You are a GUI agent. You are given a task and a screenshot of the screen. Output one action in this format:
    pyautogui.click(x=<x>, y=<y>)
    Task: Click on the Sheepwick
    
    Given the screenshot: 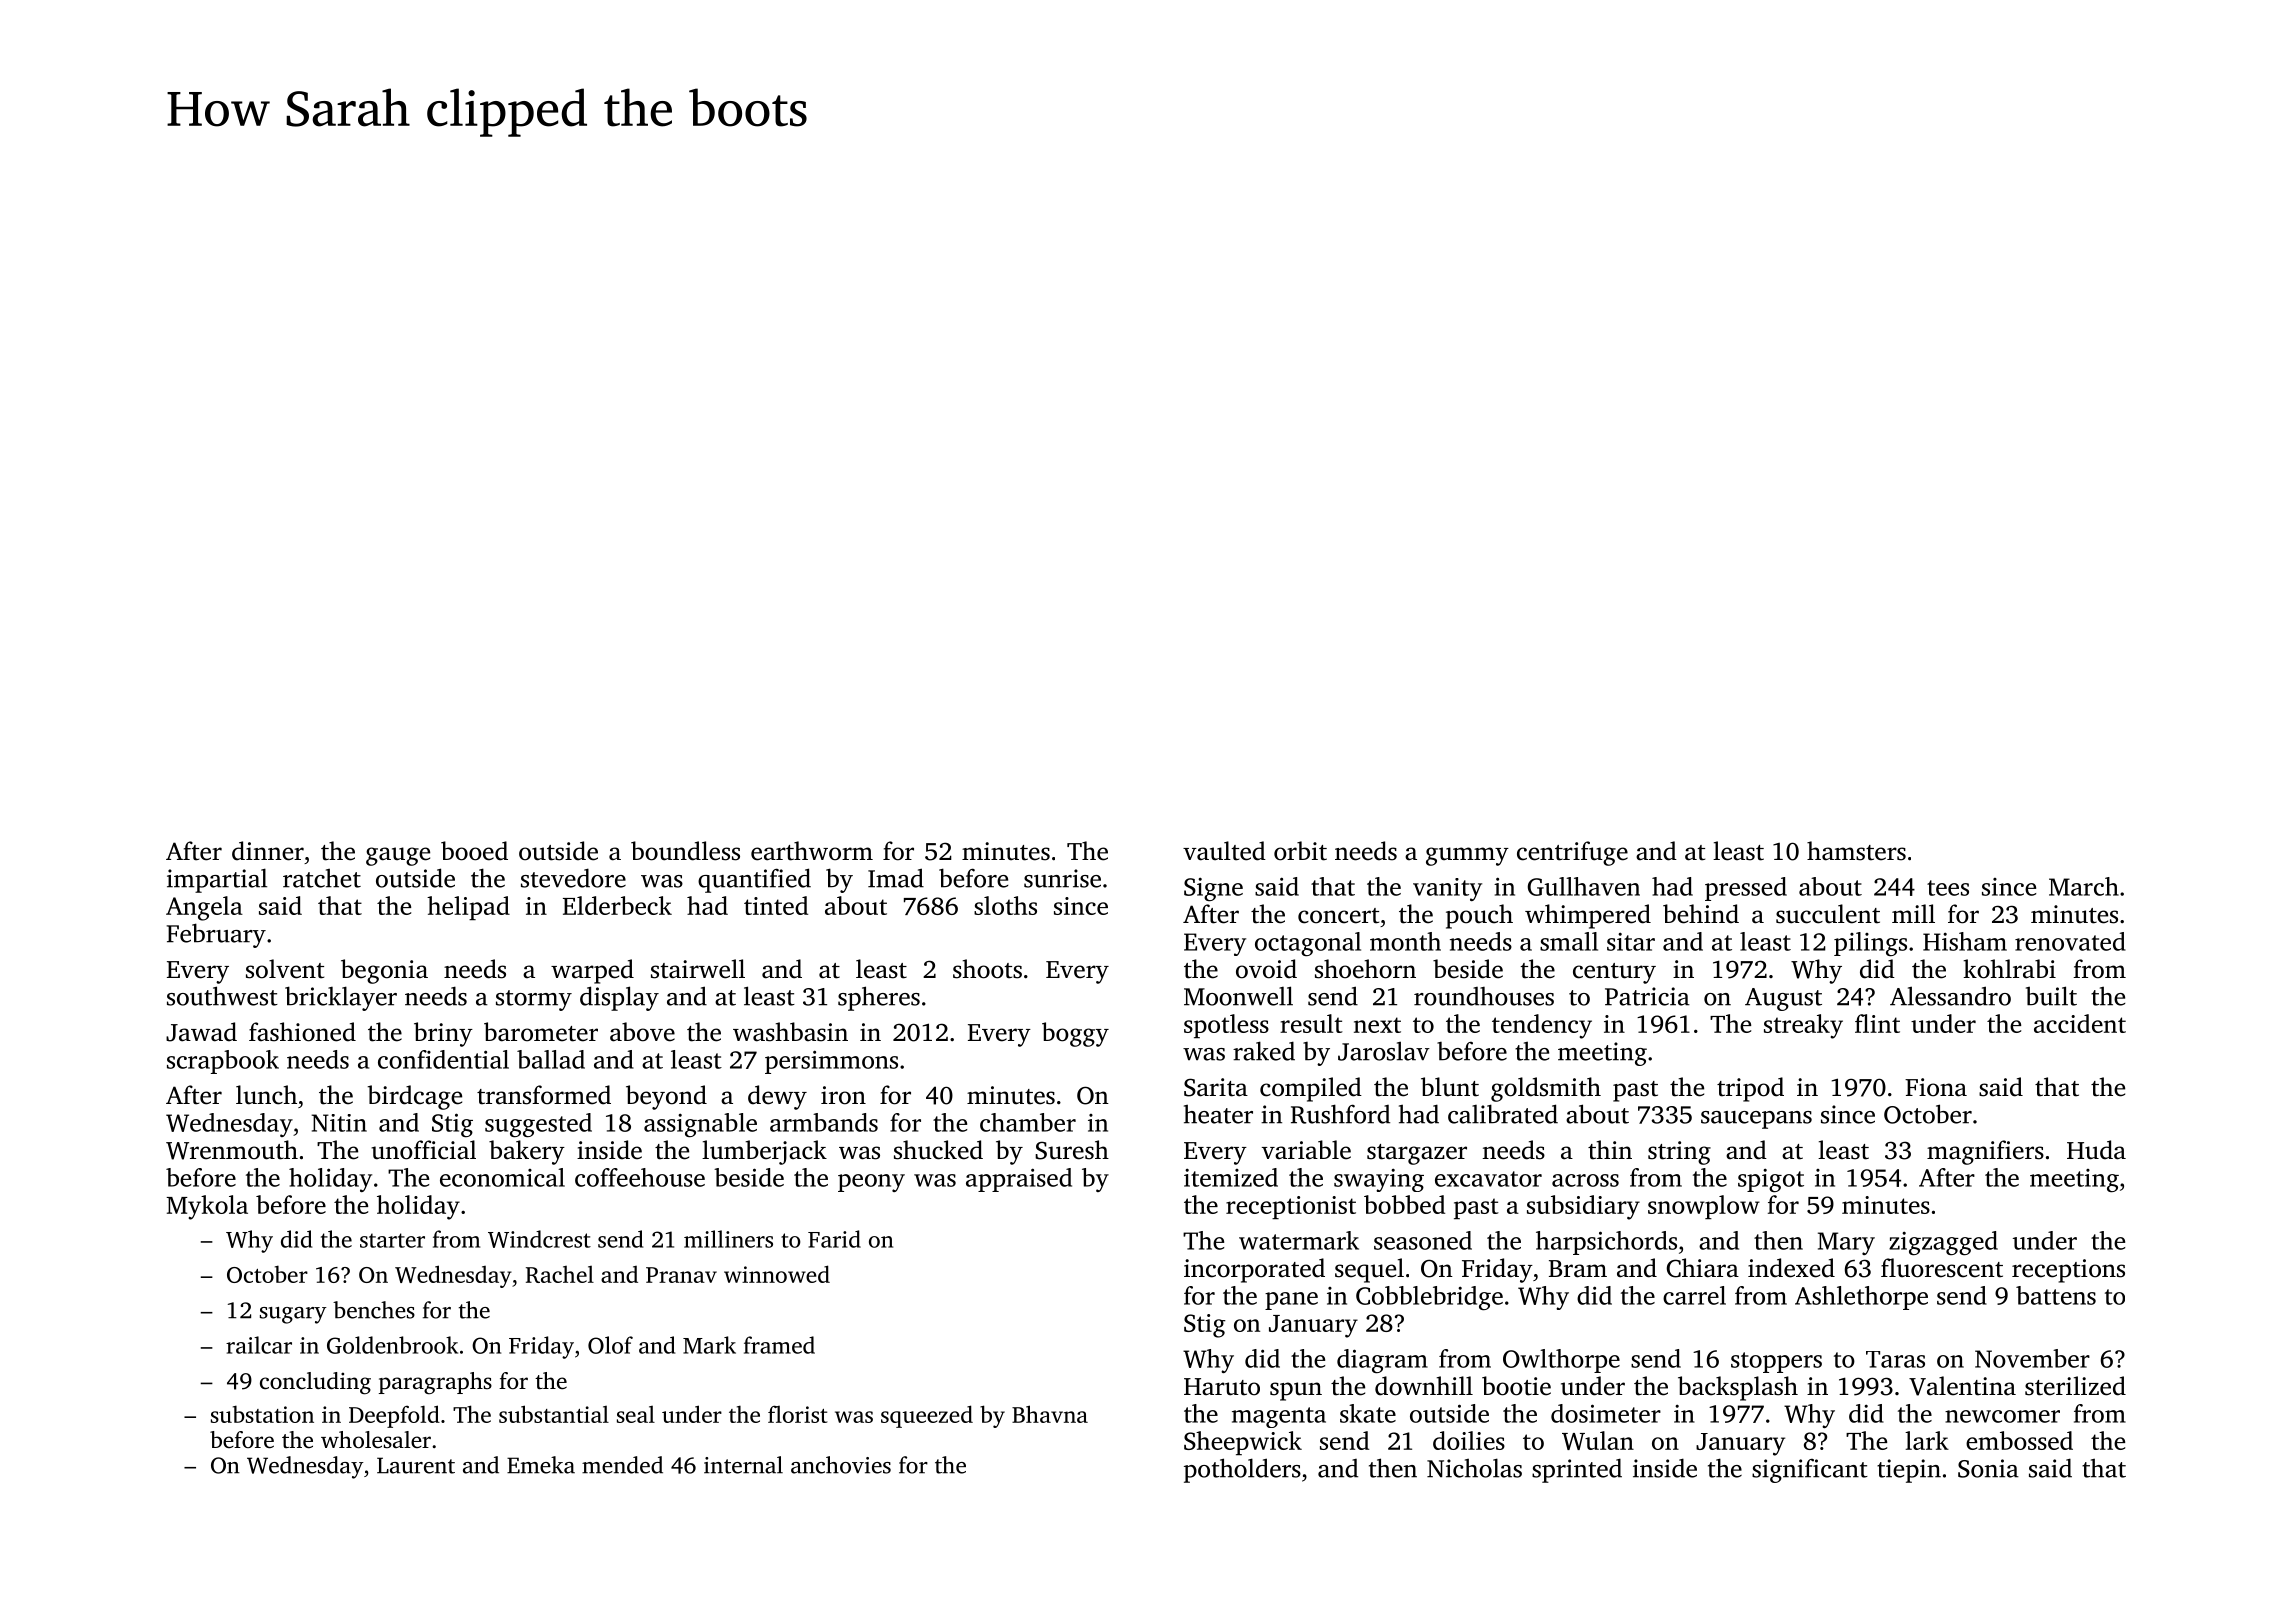 What is the action you would take?
    pyautogui.click(x=1243, y=1443)
